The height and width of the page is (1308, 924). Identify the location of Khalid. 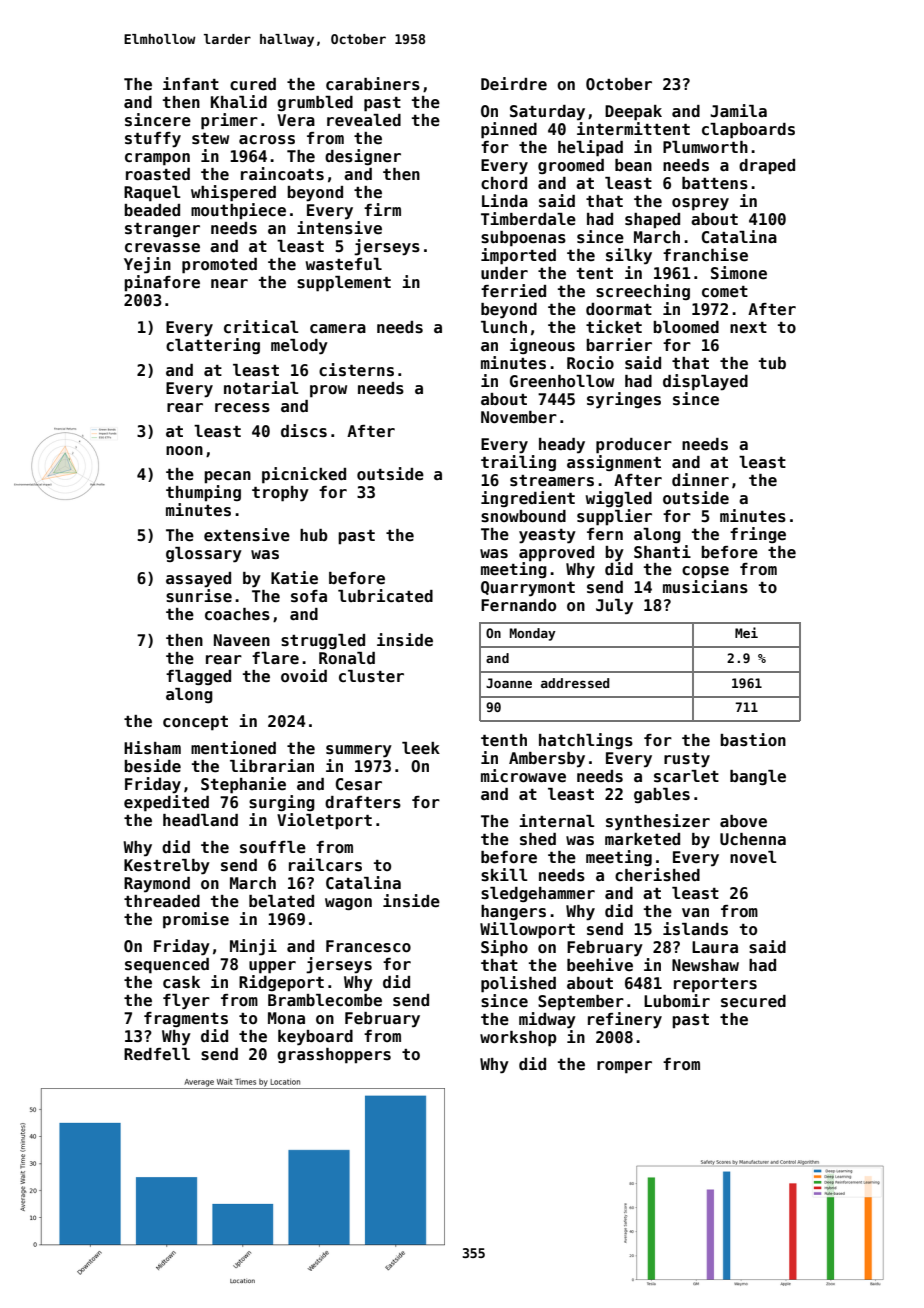
(239, 101).
